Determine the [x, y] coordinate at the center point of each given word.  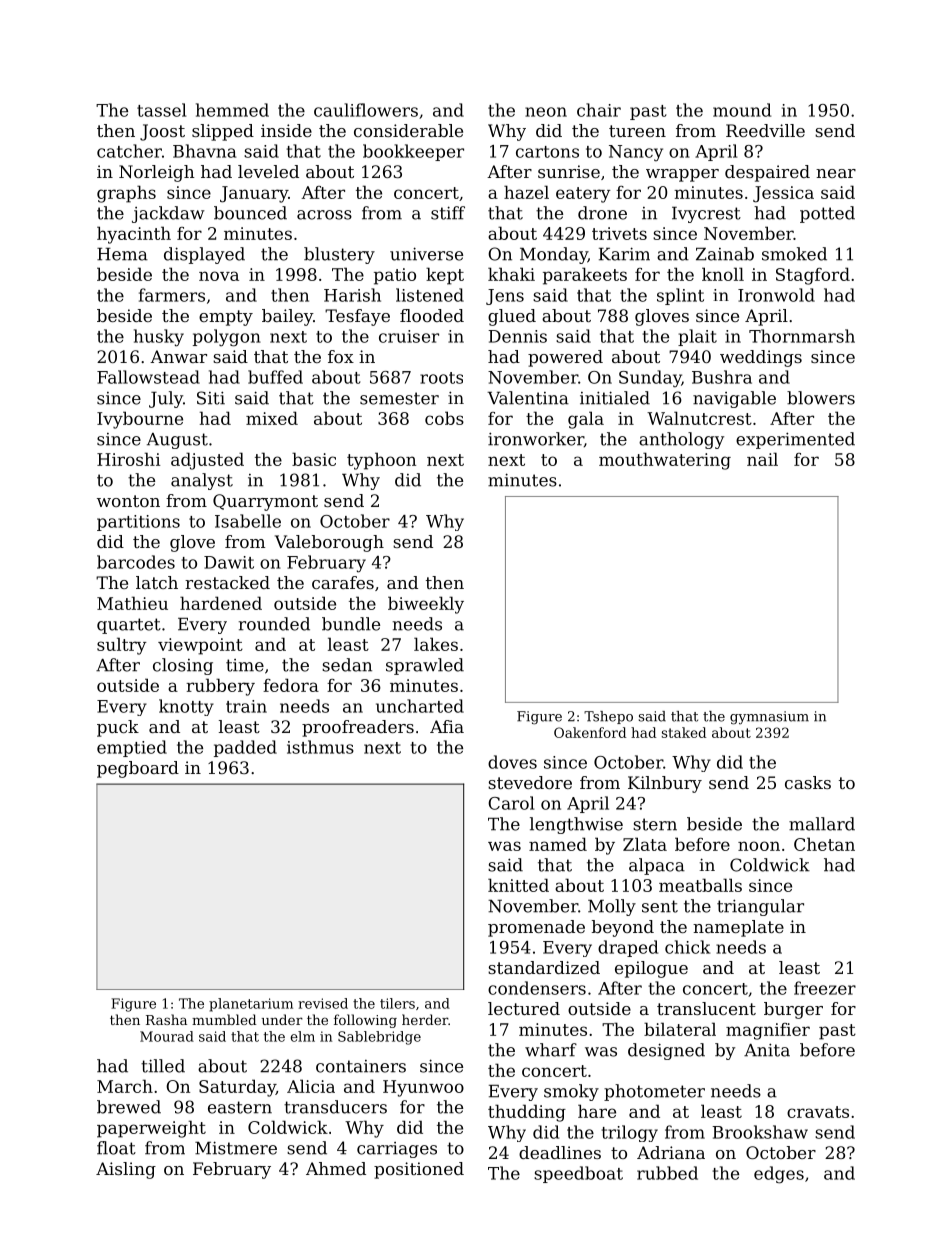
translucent [706, 1008]
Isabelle [248, 521]
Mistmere [236, 1148]
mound [742, 110]
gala [586, 420]
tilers [397, 1003]
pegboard [138, 769]
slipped [223, 132]
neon [546, 112]
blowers [821, 398]
